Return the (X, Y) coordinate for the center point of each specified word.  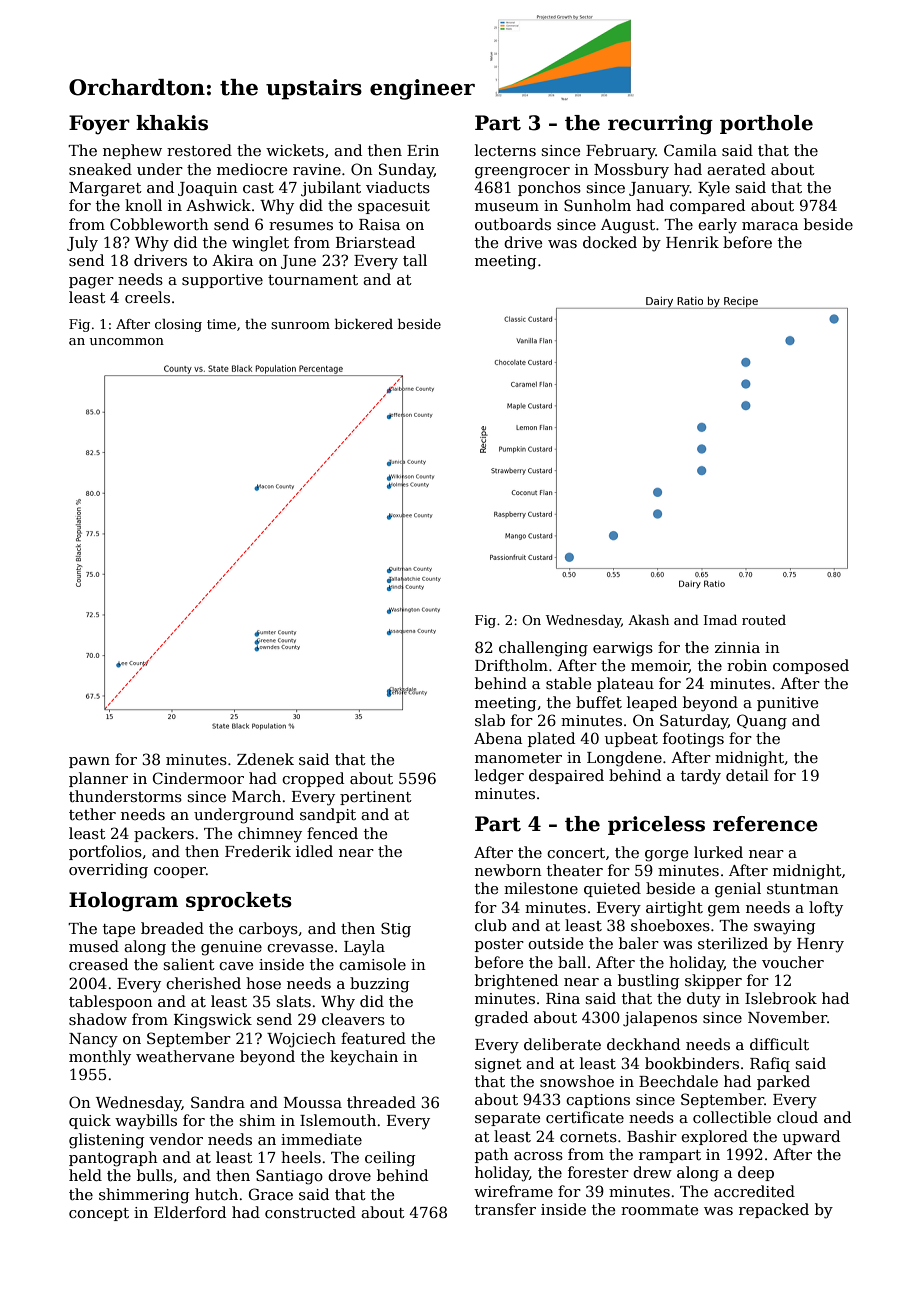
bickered (364, 324)
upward (811, 1137)
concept (99, 1214)
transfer (505, 1209)
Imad (720, 620)
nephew (132, 151)
